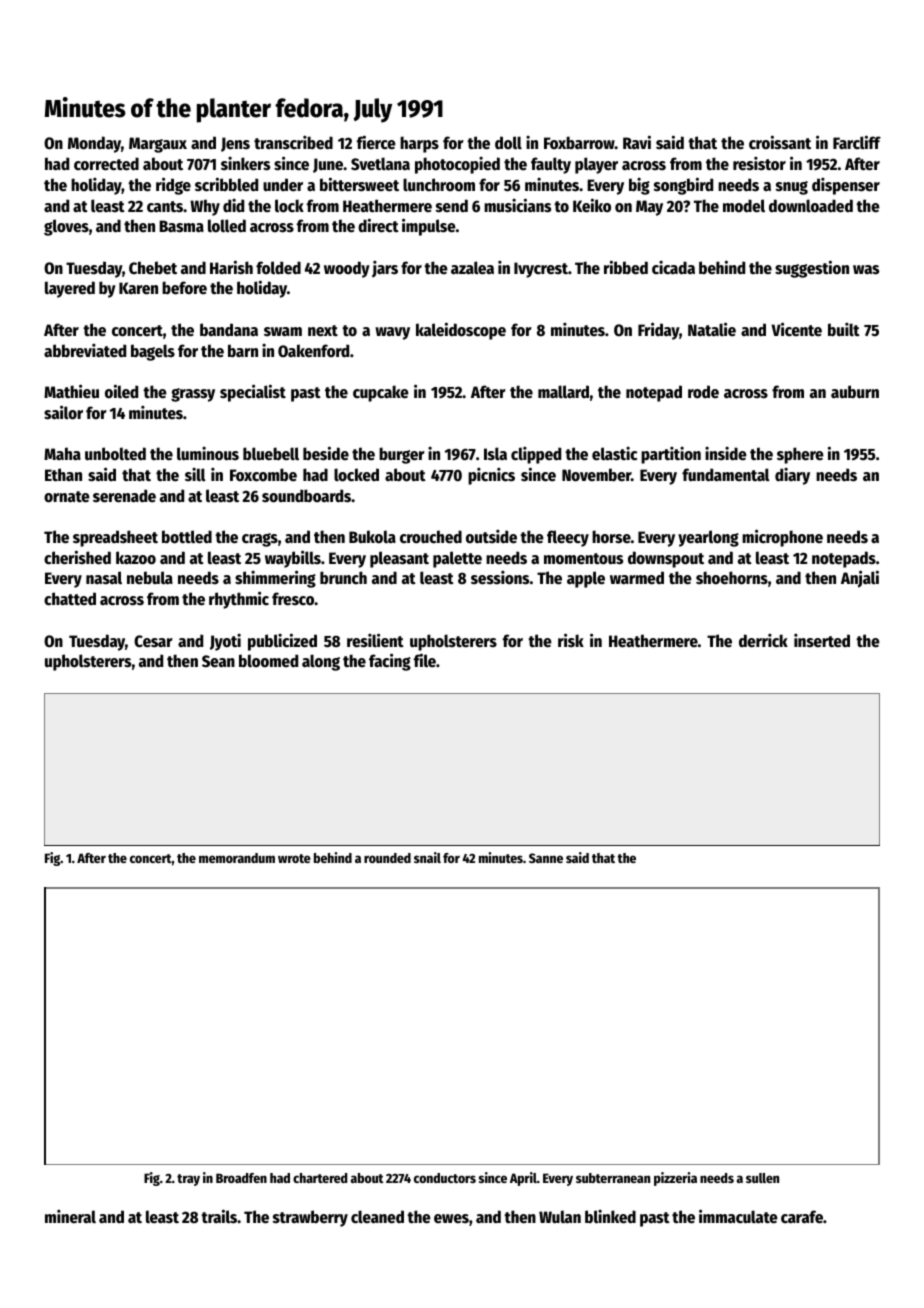 The width and height of the page is (924, 1308). Describe the element at coordinates (427, 857) in the page. I see `snail` at that location.
